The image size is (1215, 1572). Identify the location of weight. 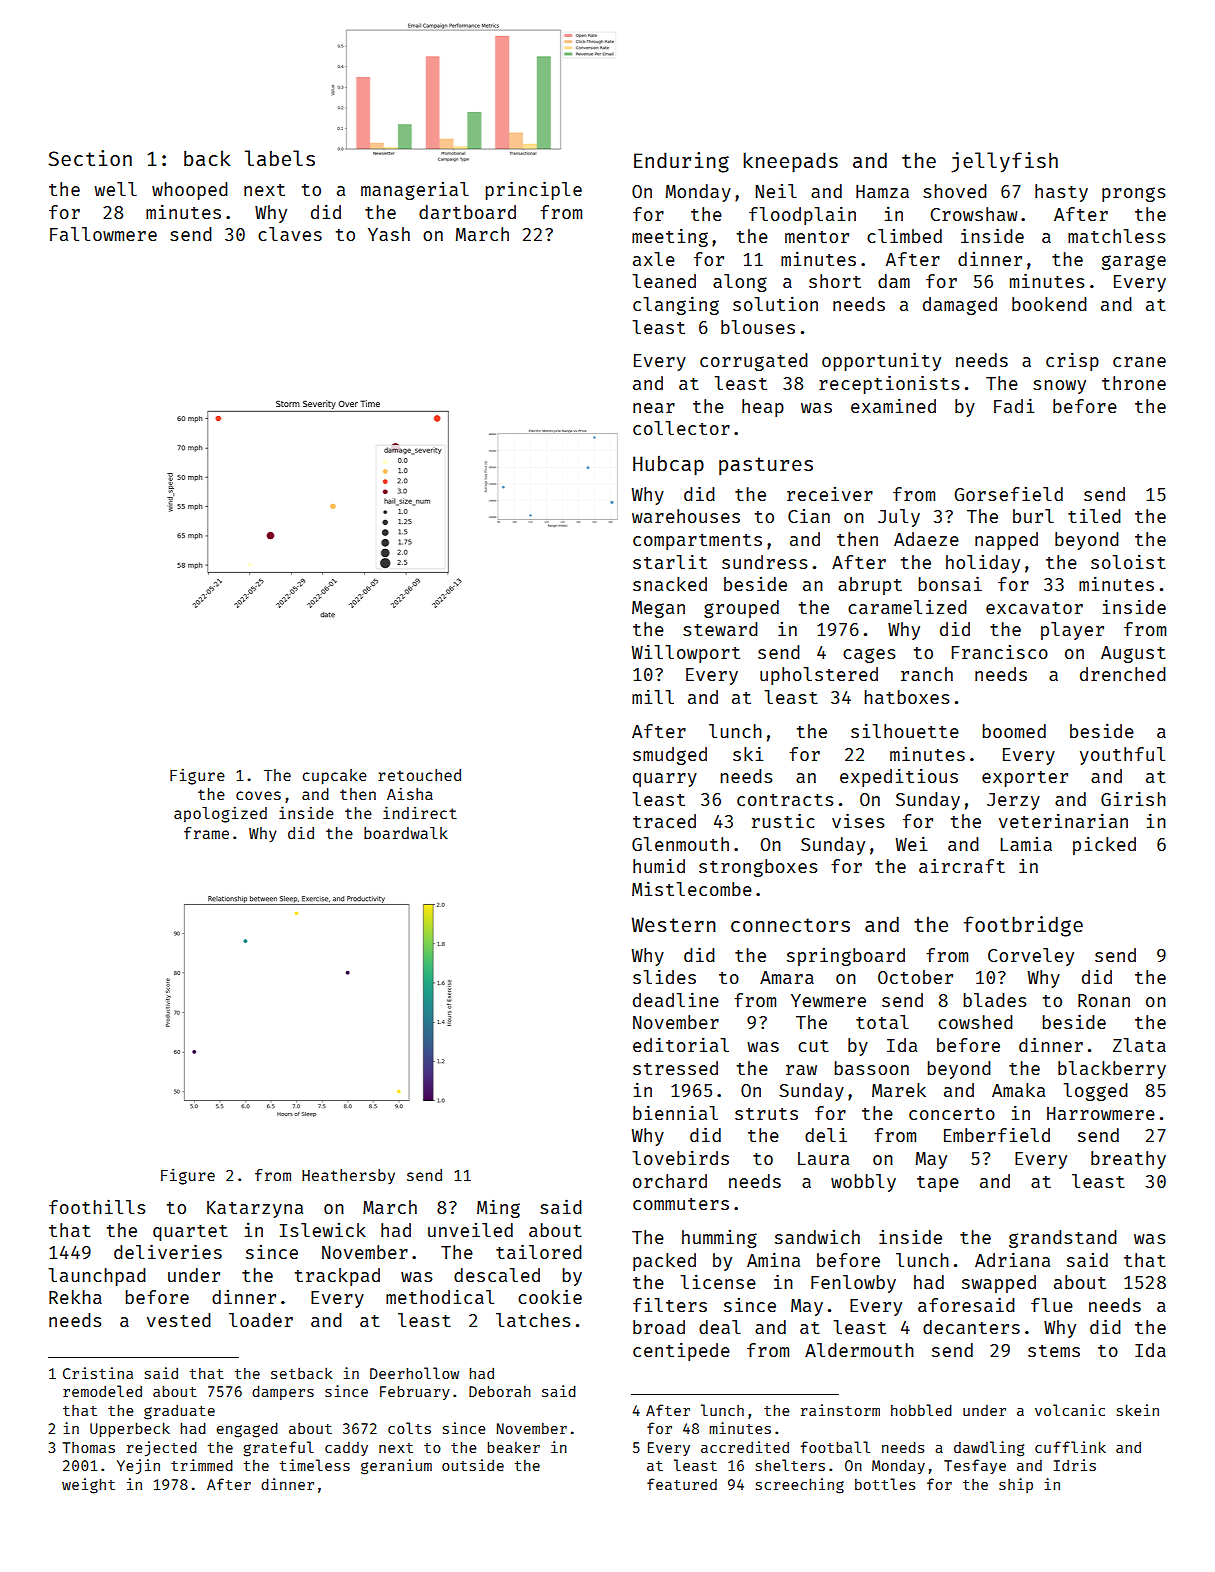
(88, 1486).
